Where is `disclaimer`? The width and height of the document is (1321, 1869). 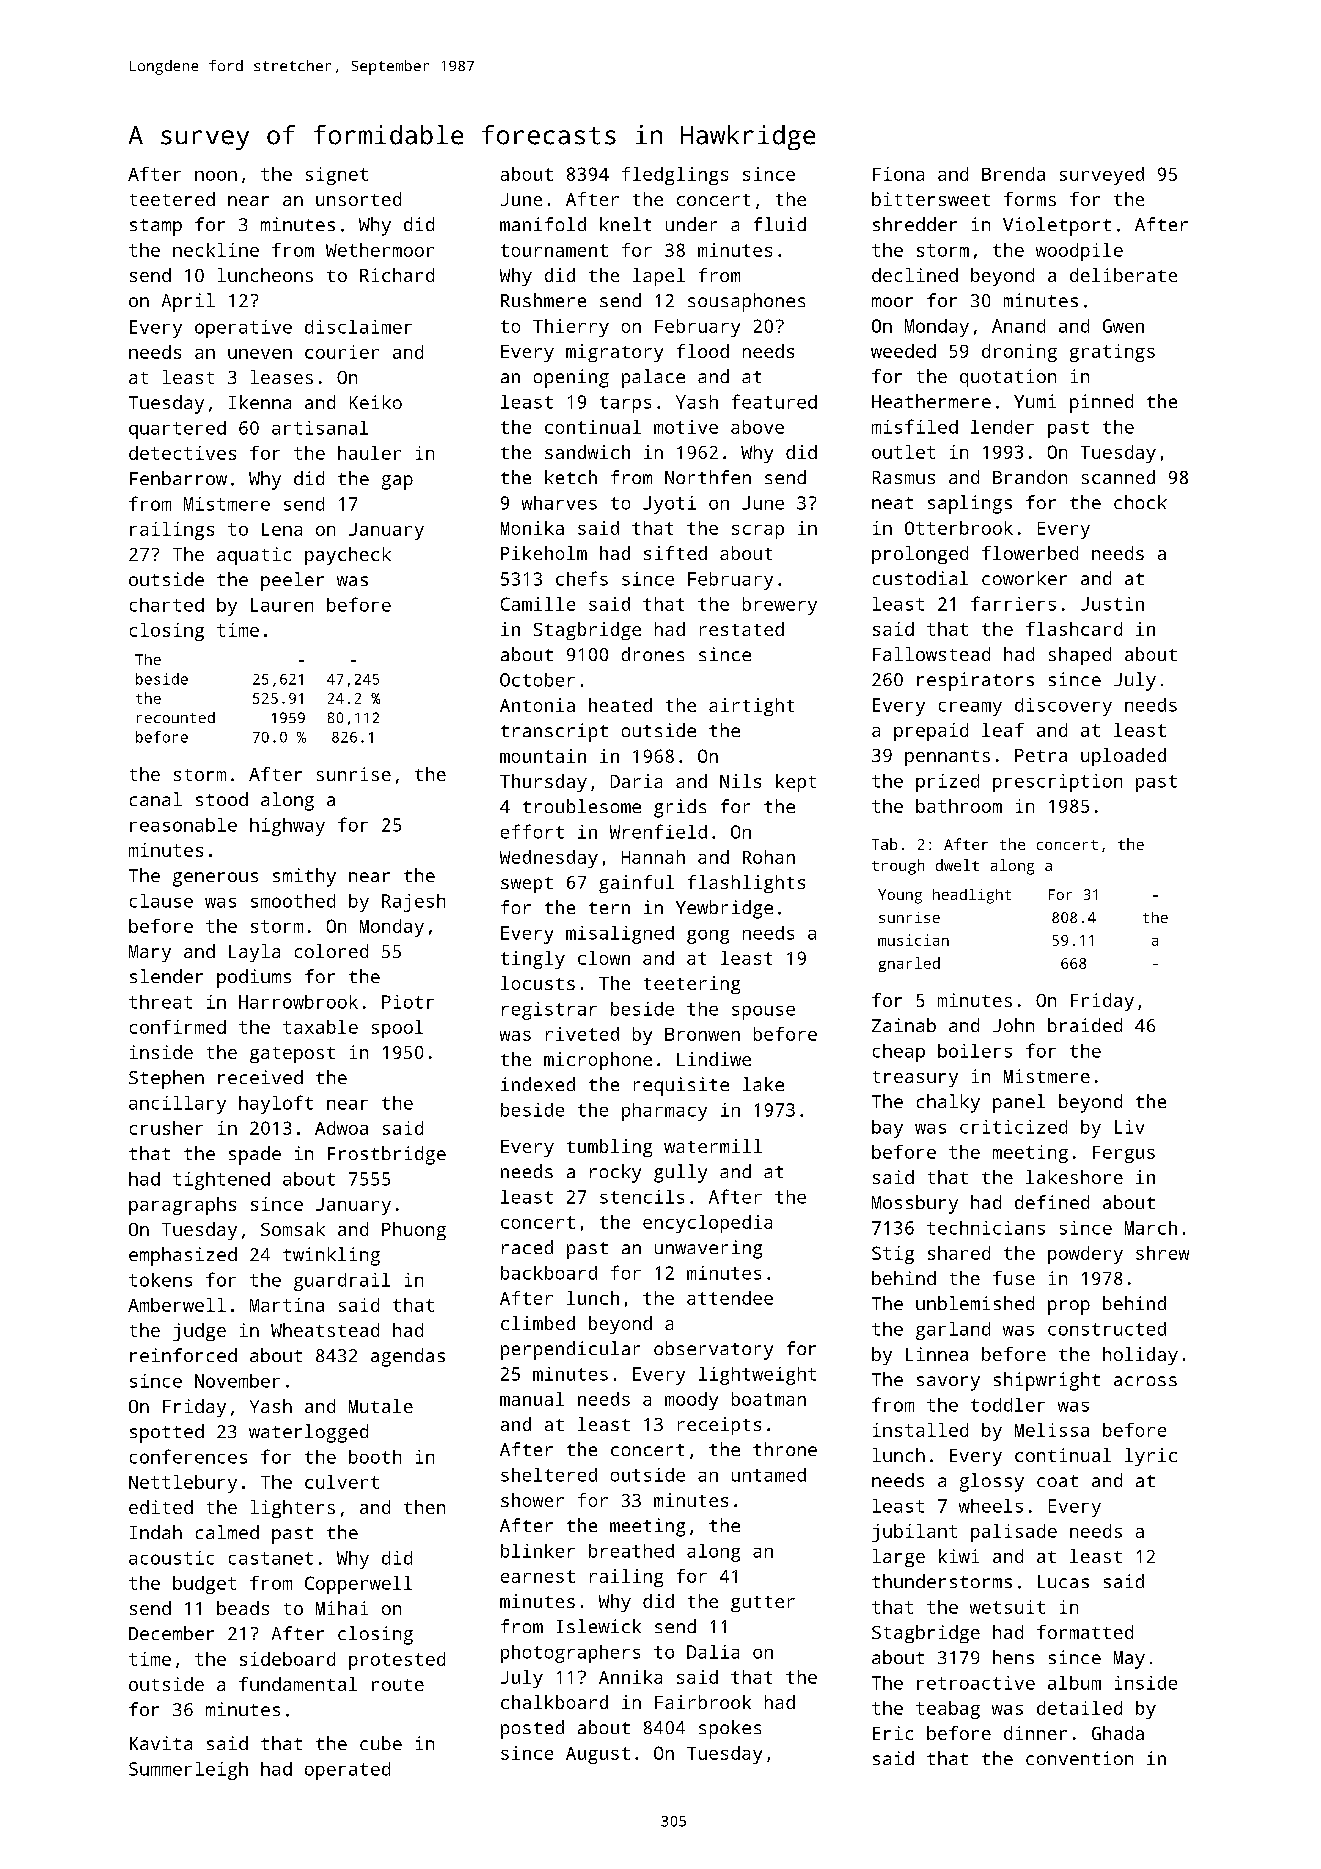
disclaimer is located at coordinates (358, 327).
